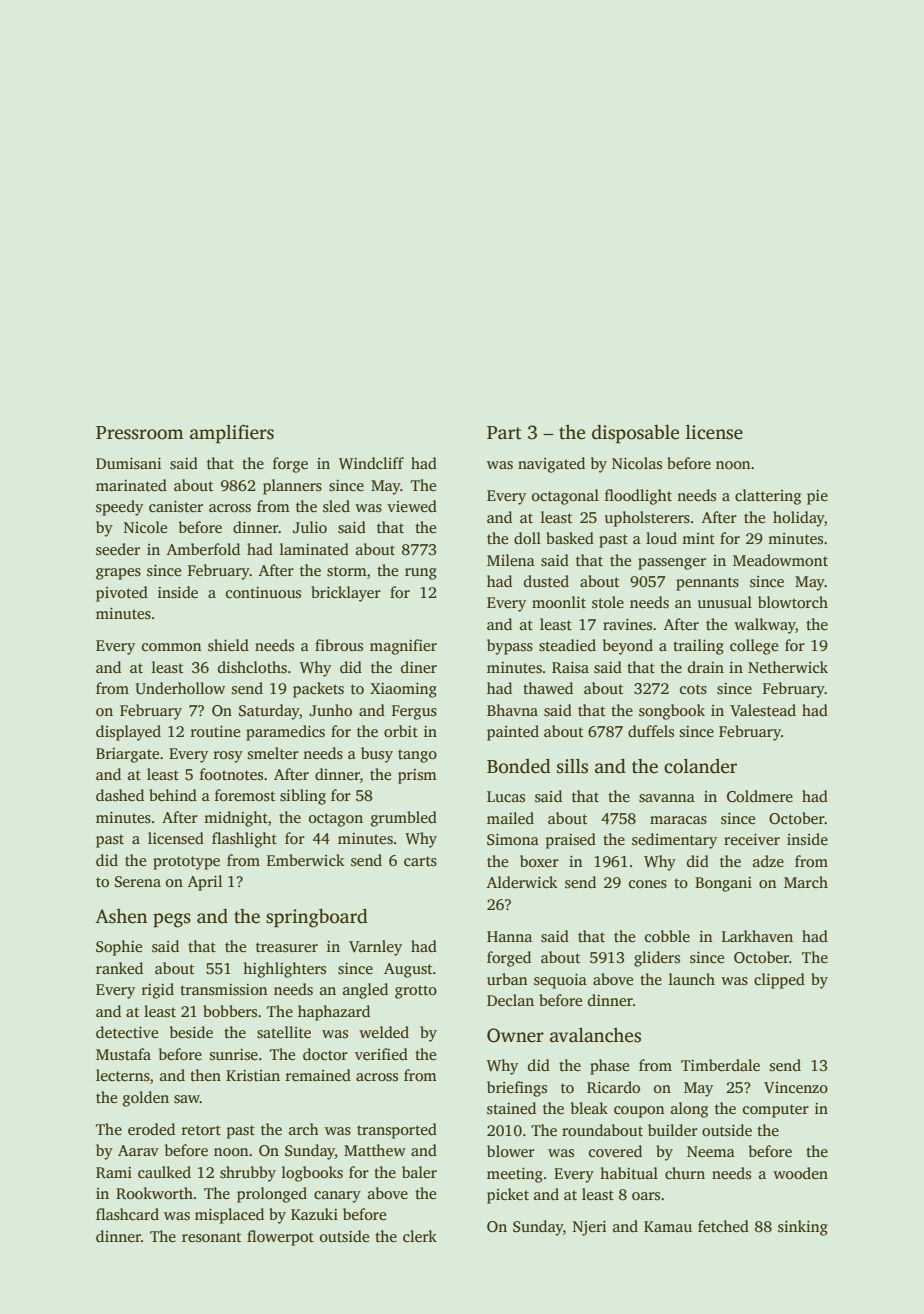 Image resolution: width=924 pixels, height=1314 pixels. I want to click on holiday, so click(799, 519).
